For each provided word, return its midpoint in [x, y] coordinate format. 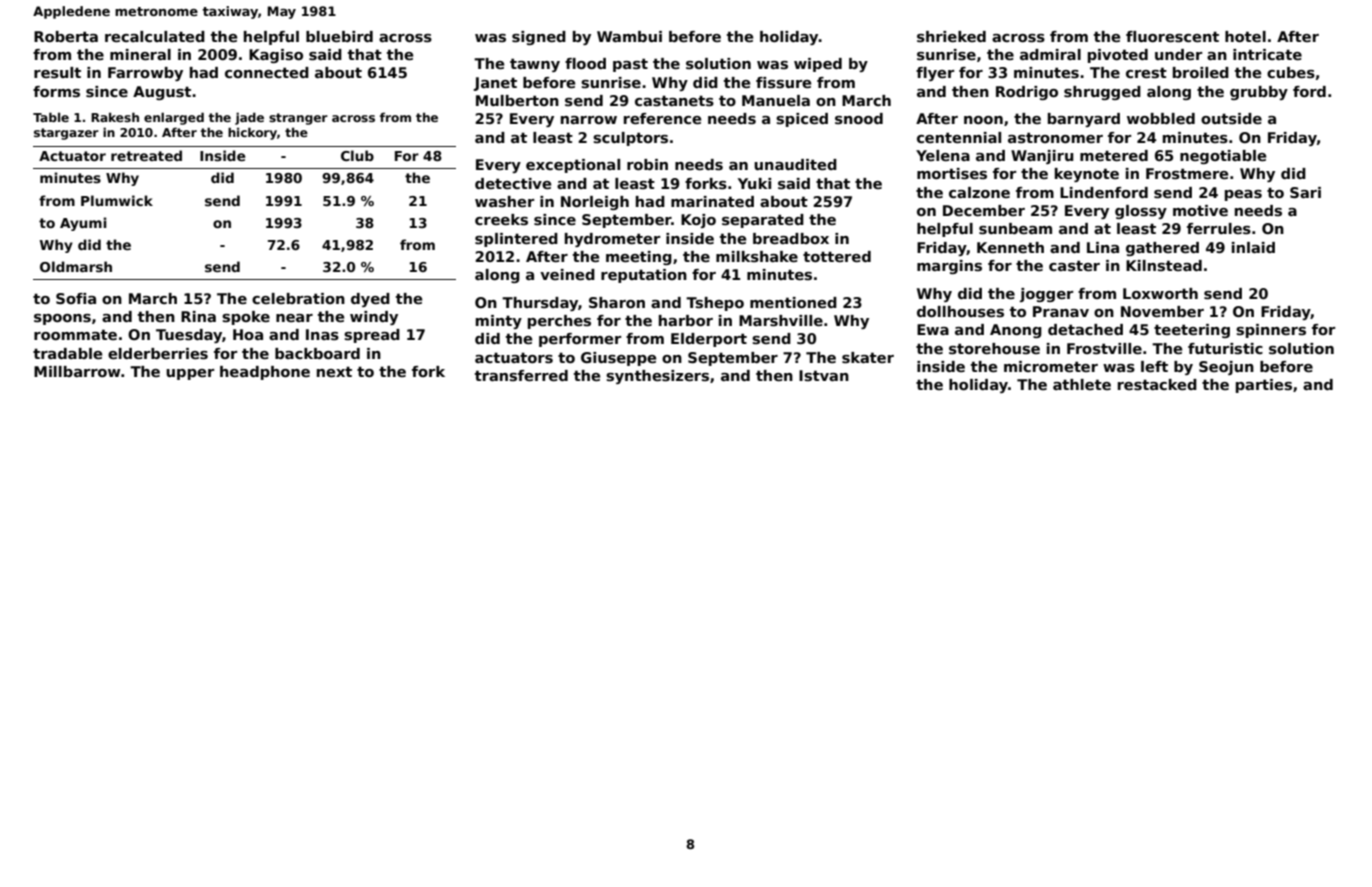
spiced [802, 120]
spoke [246, 318]
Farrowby [145, 74]
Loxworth [1160, 293]
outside [1231, 119]
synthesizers [657, 377]
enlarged [174, 118]
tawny [535, 65]
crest [1146, 72]
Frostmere [1187, 174]
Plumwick [117, 200]
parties [1264, 386]
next [334, 371]
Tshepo [715, 304]
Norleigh [595, 203]
